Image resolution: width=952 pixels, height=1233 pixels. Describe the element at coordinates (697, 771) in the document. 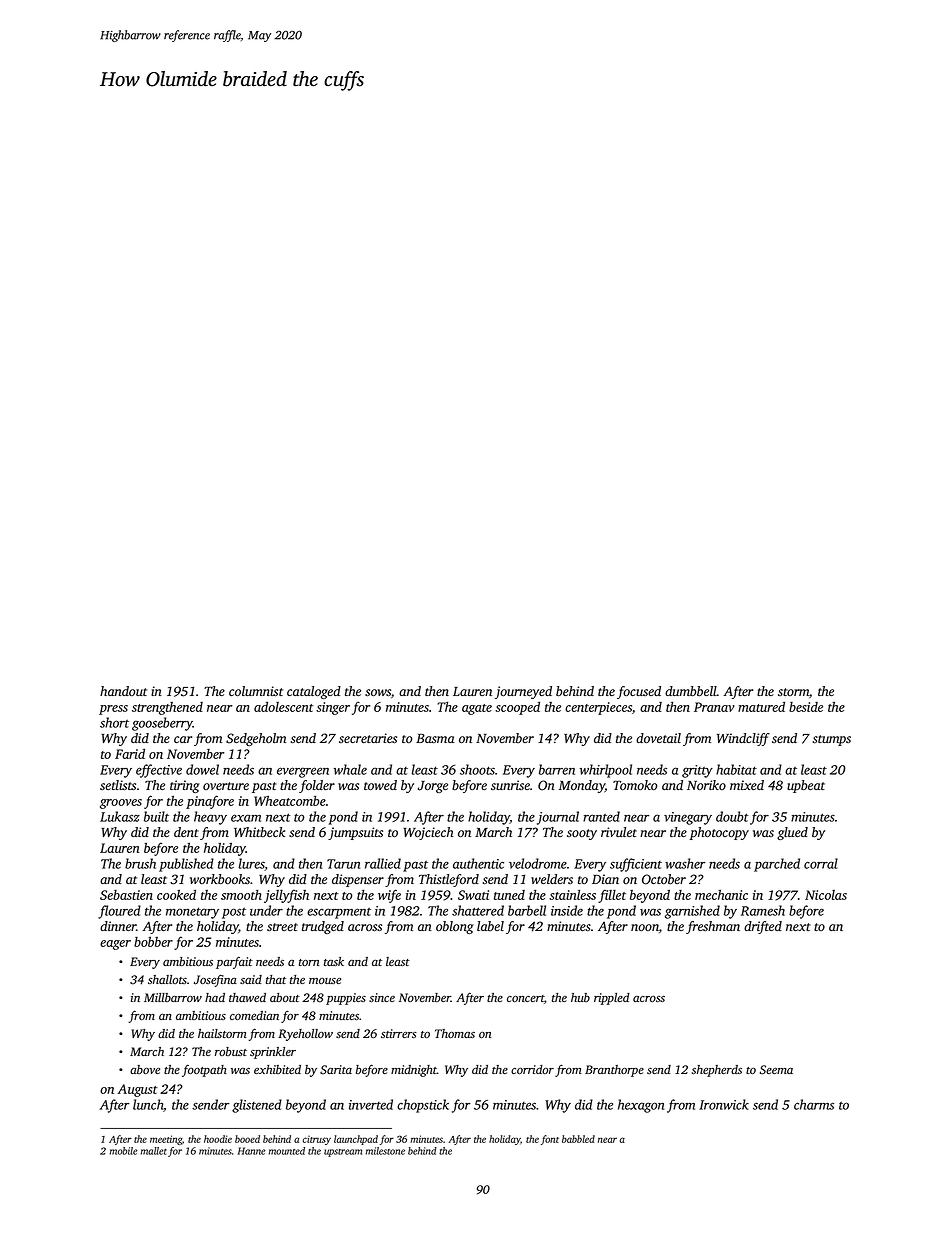

I see `gritty` at that location.
